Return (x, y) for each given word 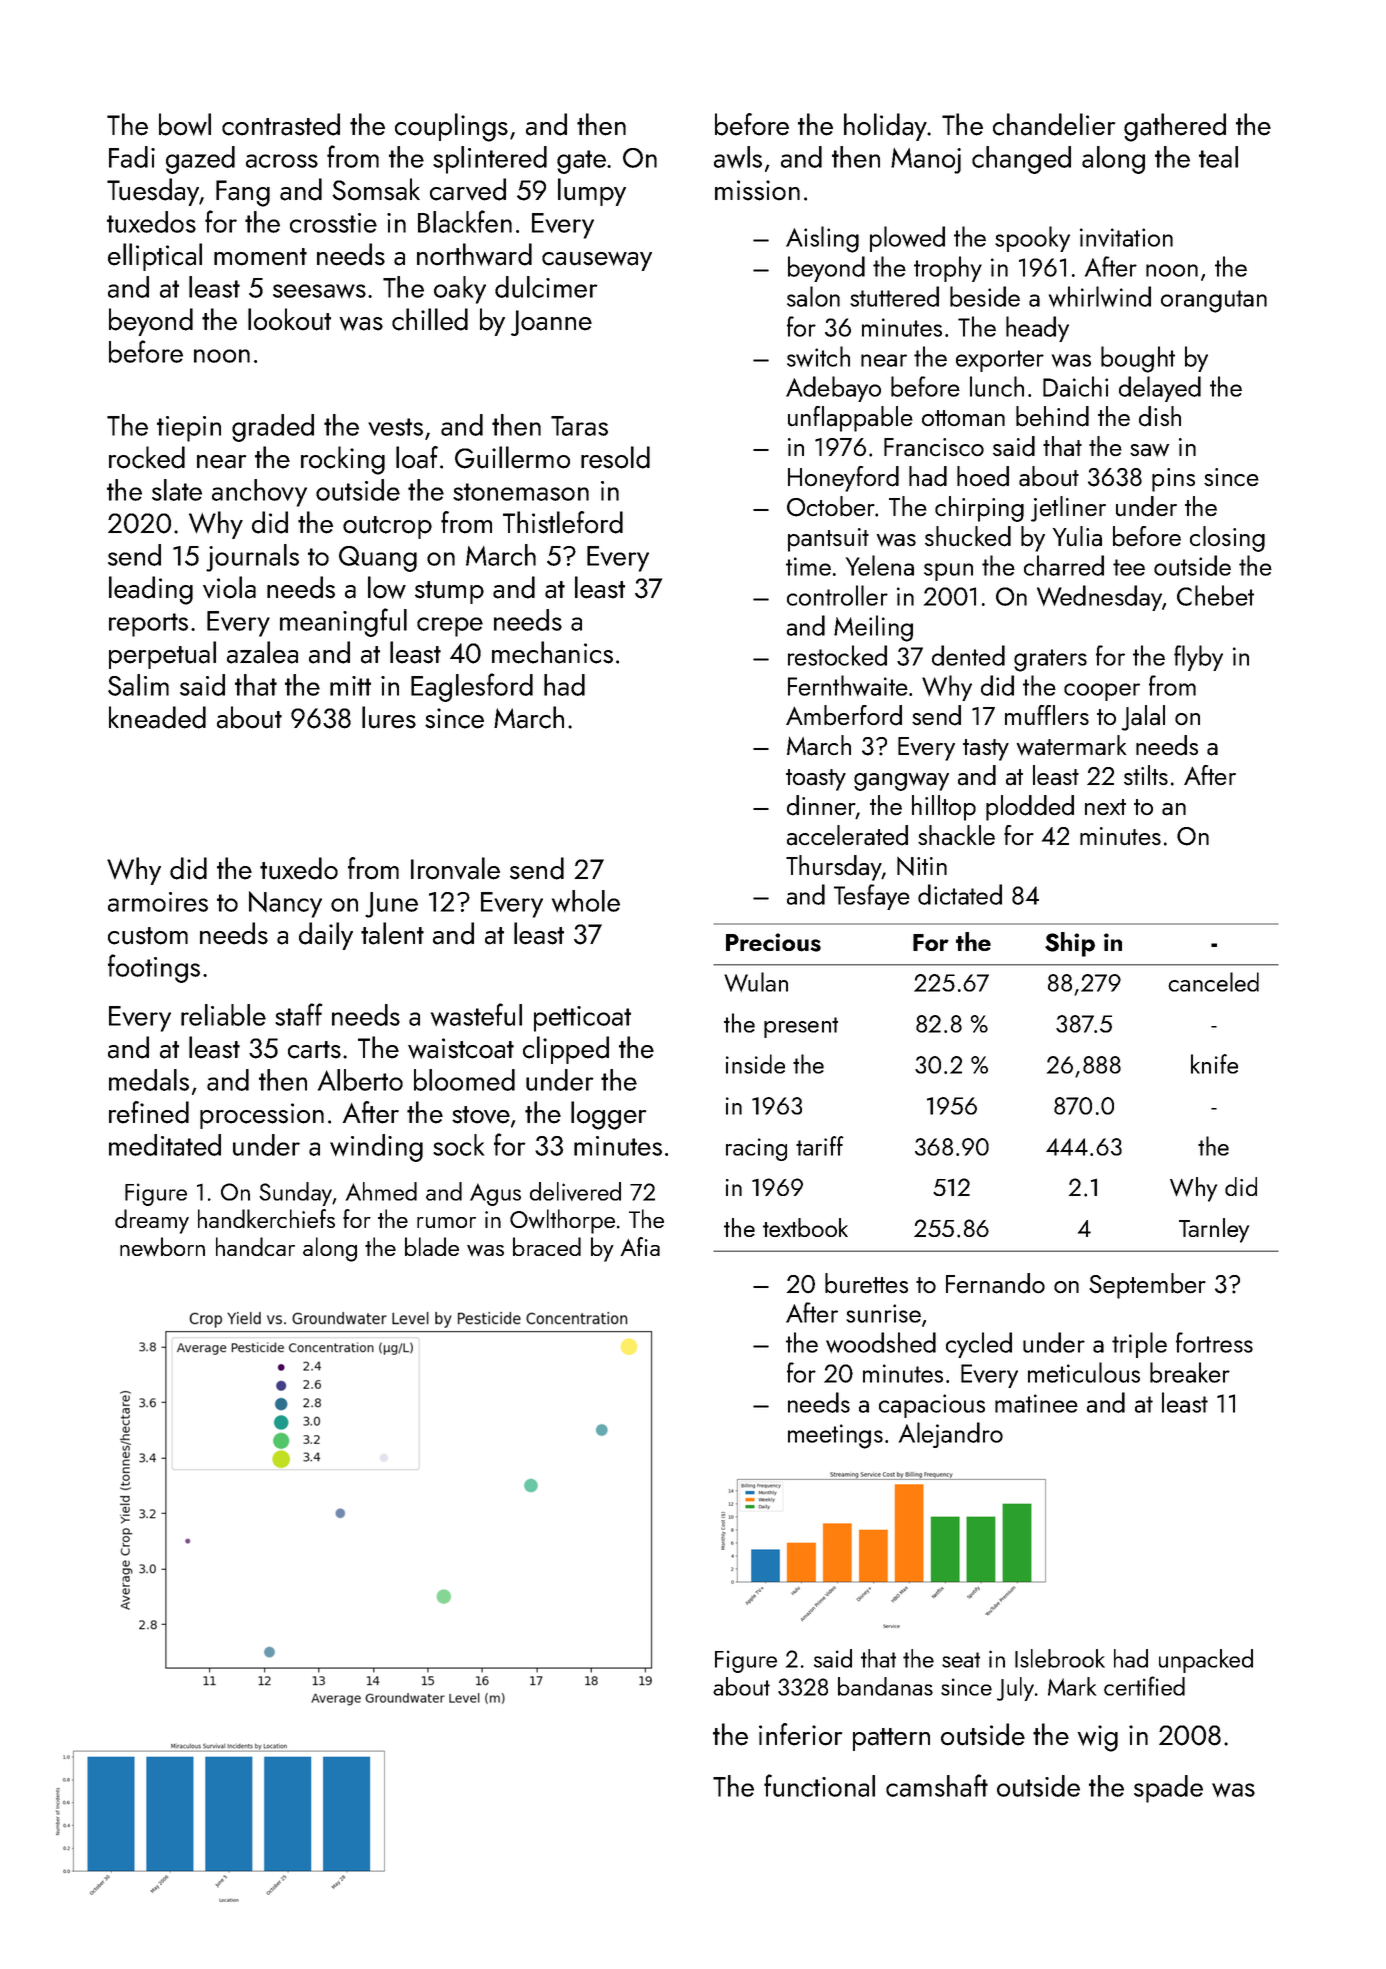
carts (314, 1050)
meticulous (1084, 1372)
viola (229, 587)
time (808, 566)
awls (738, 157)
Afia (640, 1246)
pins (1173, 480)
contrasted (281, 124)
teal (1218, 157)
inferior (800, 1734)
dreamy (152, 1221)
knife (1214, 1064)
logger (608, 1115)
